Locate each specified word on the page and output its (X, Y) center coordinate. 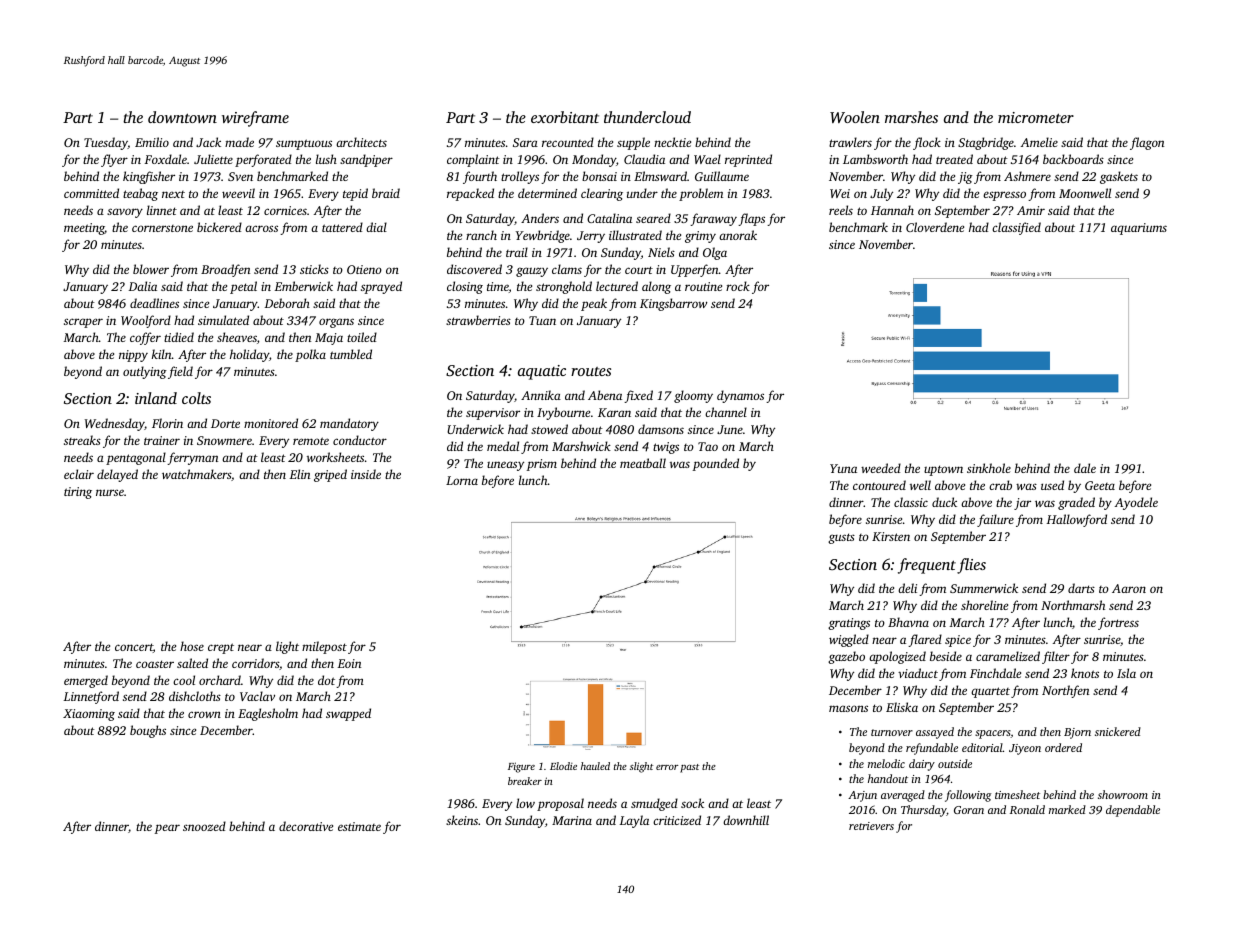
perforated (263, 160)
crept (221, 648)
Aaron (1129, 588)
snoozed (204, 826)
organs (336, 323)
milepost (324, 647)
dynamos (740, 396)
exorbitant (565, 117)
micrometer (1036, 117)
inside (366, 474)
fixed (638, 396)
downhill (746, 820)
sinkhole (989, 468)
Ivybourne (563, 413)
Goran (969, 810)
